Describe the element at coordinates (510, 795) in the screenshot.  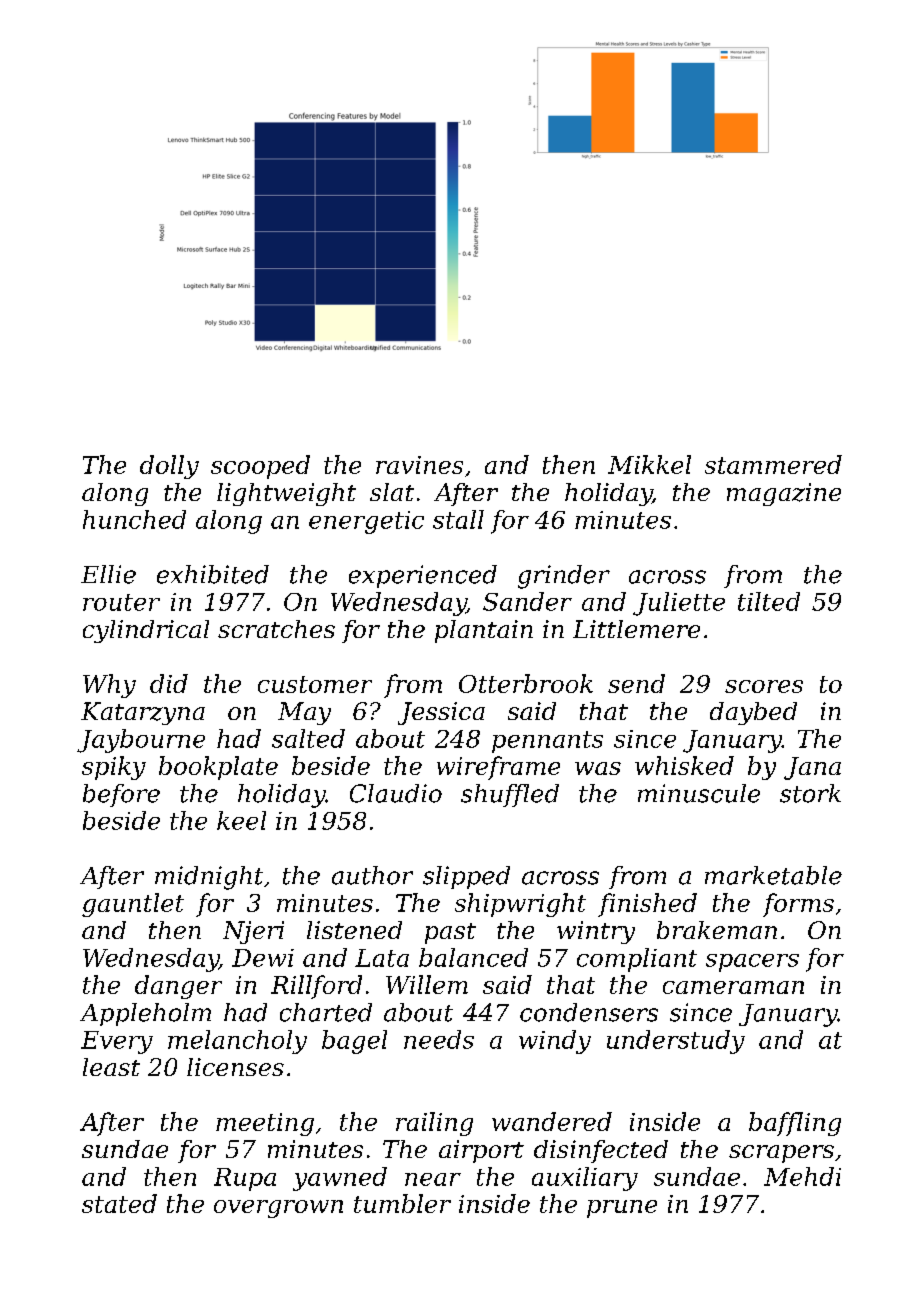
I see `shuffled` at that location.
